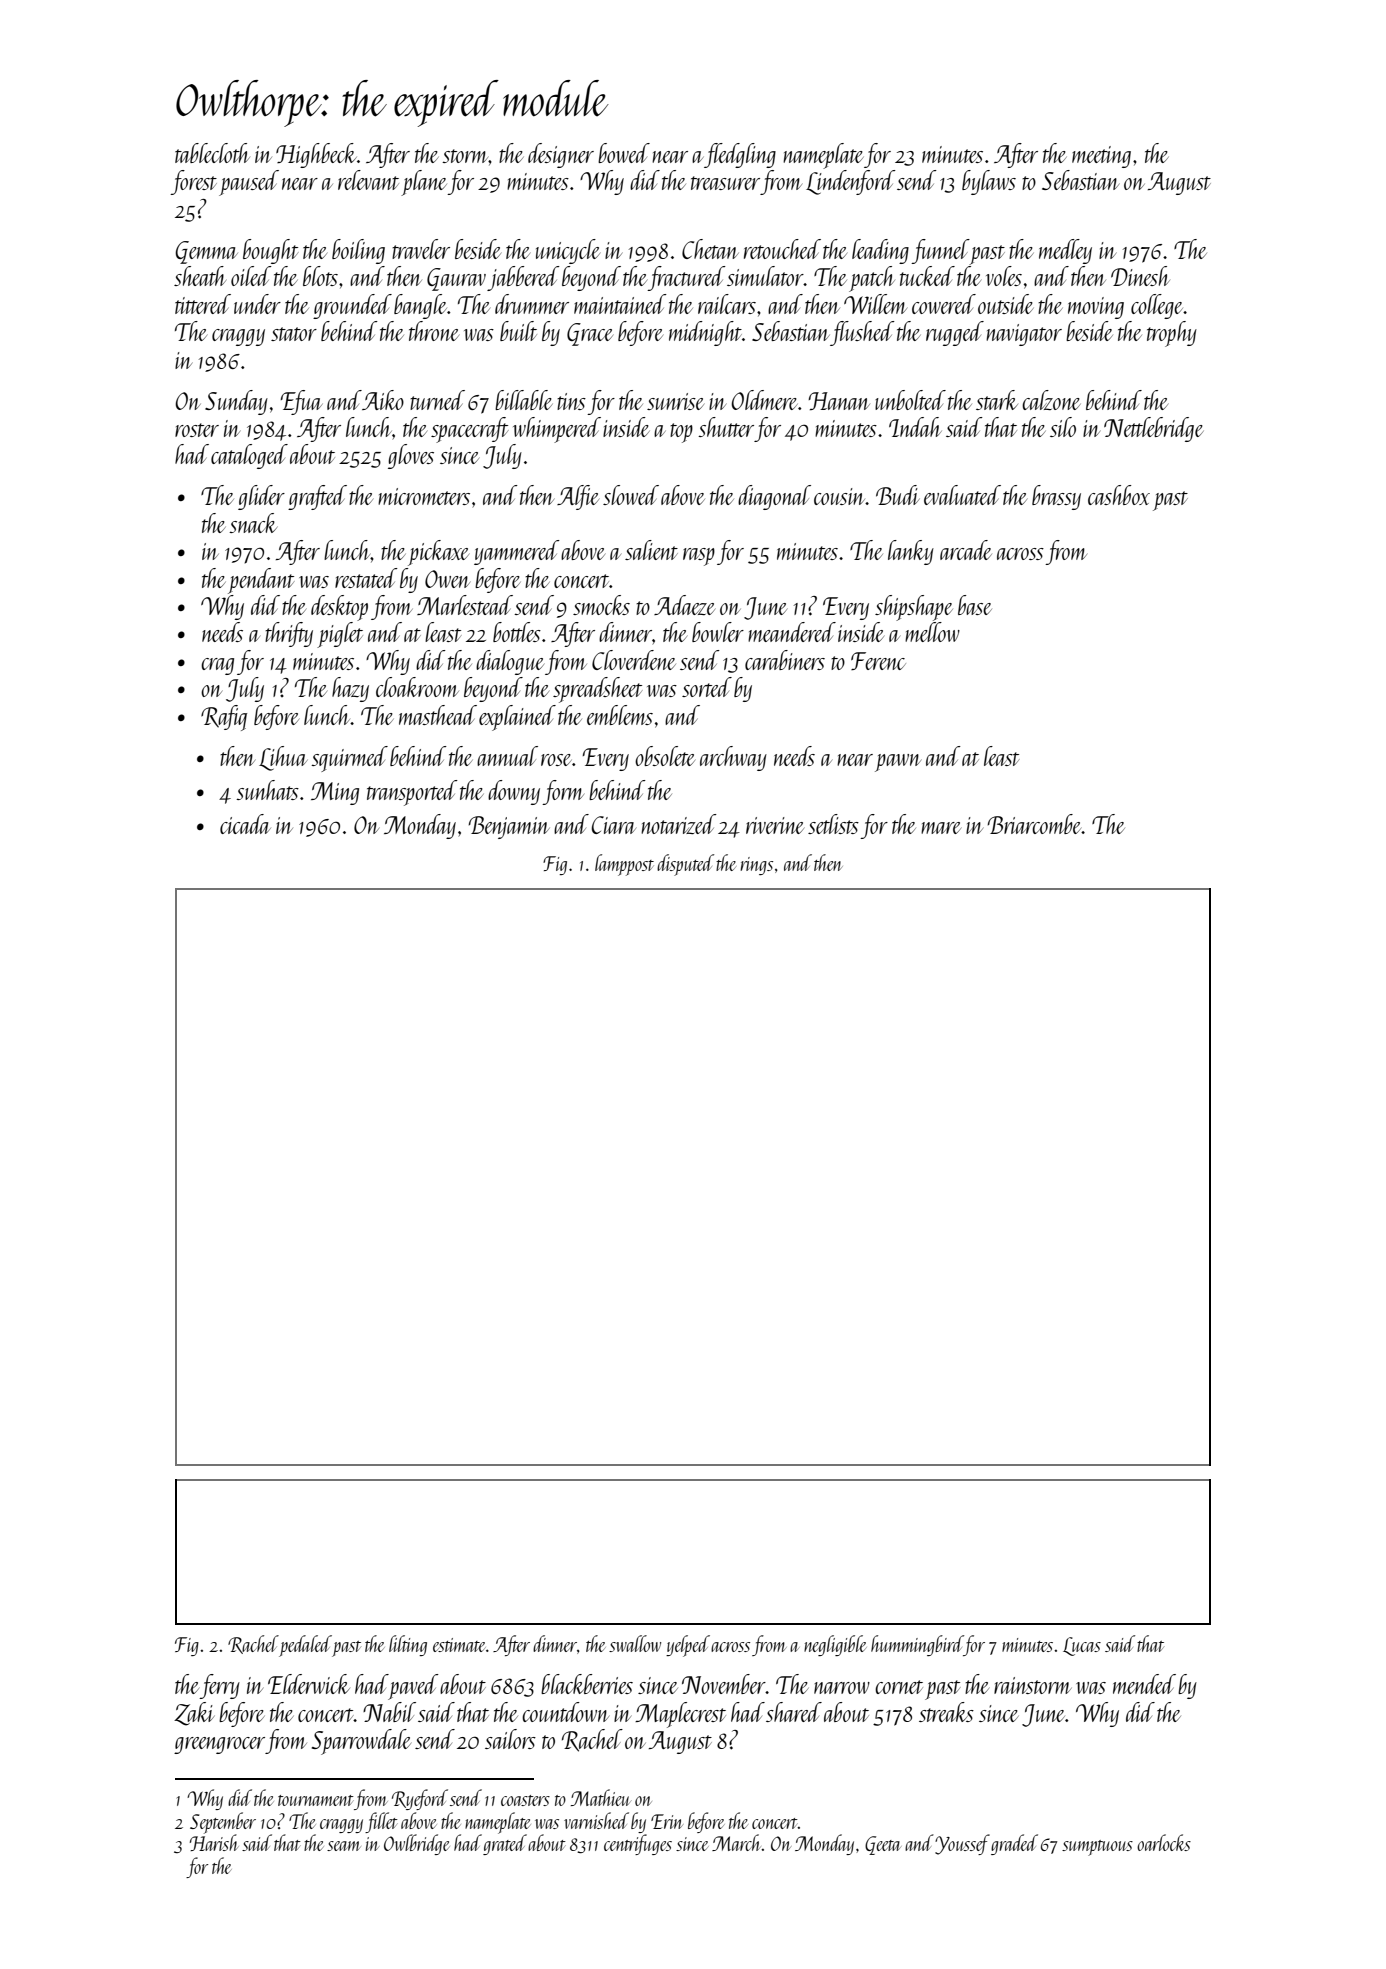 Image resolution: width=1386 pixels, height=1969 pixels. What do you see at coordinates (223, 1823) in the screenshot?
I see `September` at bounding box center [223, 1823].
